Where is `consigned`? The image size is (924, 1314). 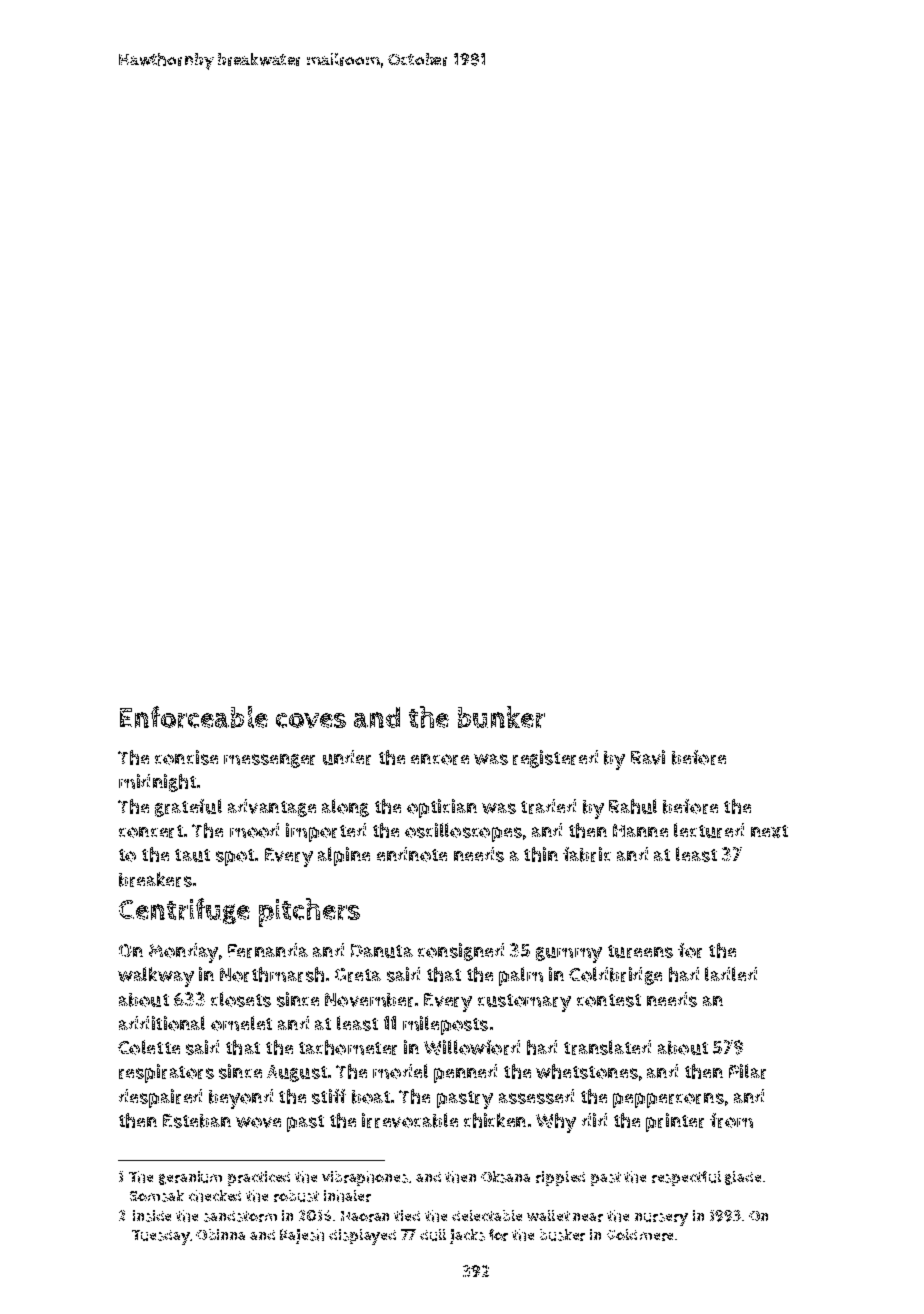
consigned is located at coordinates (461, 952).
